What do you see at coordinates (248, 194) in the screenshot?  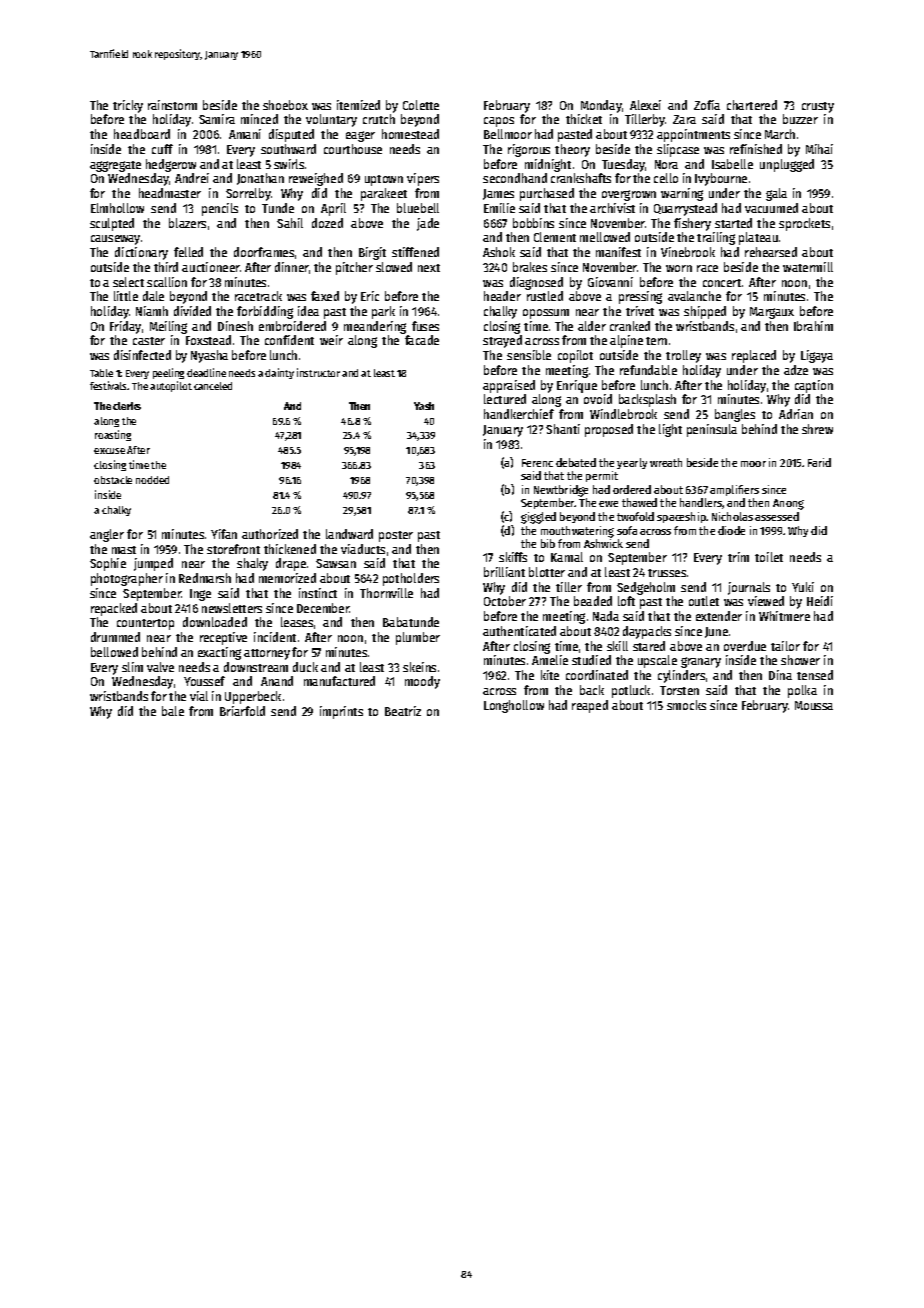 I see `Sorrelby` at bounding box center [248, 194].
